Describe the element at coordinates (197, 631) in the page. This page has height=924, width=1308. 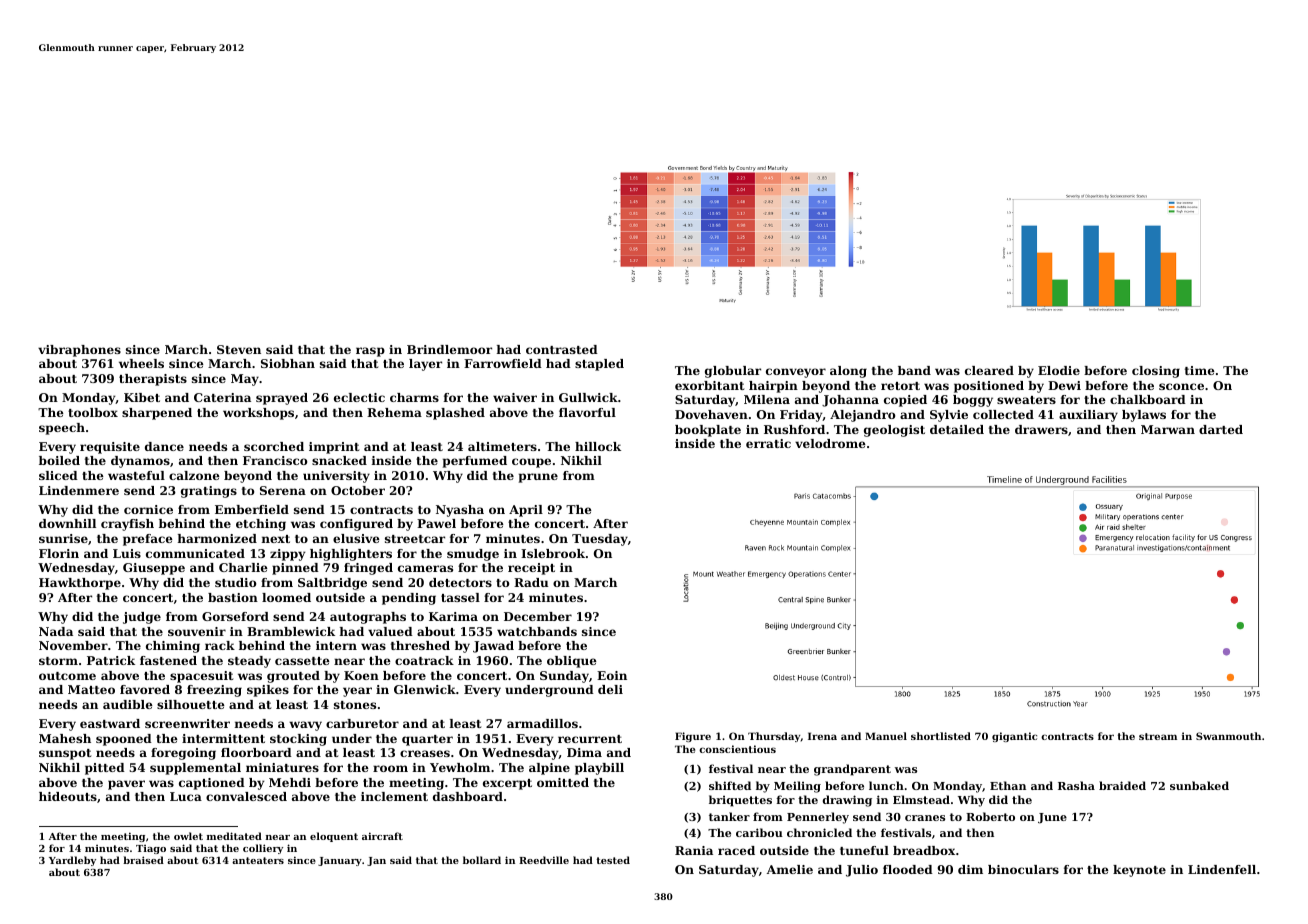
I see `souvenir` at that location.
